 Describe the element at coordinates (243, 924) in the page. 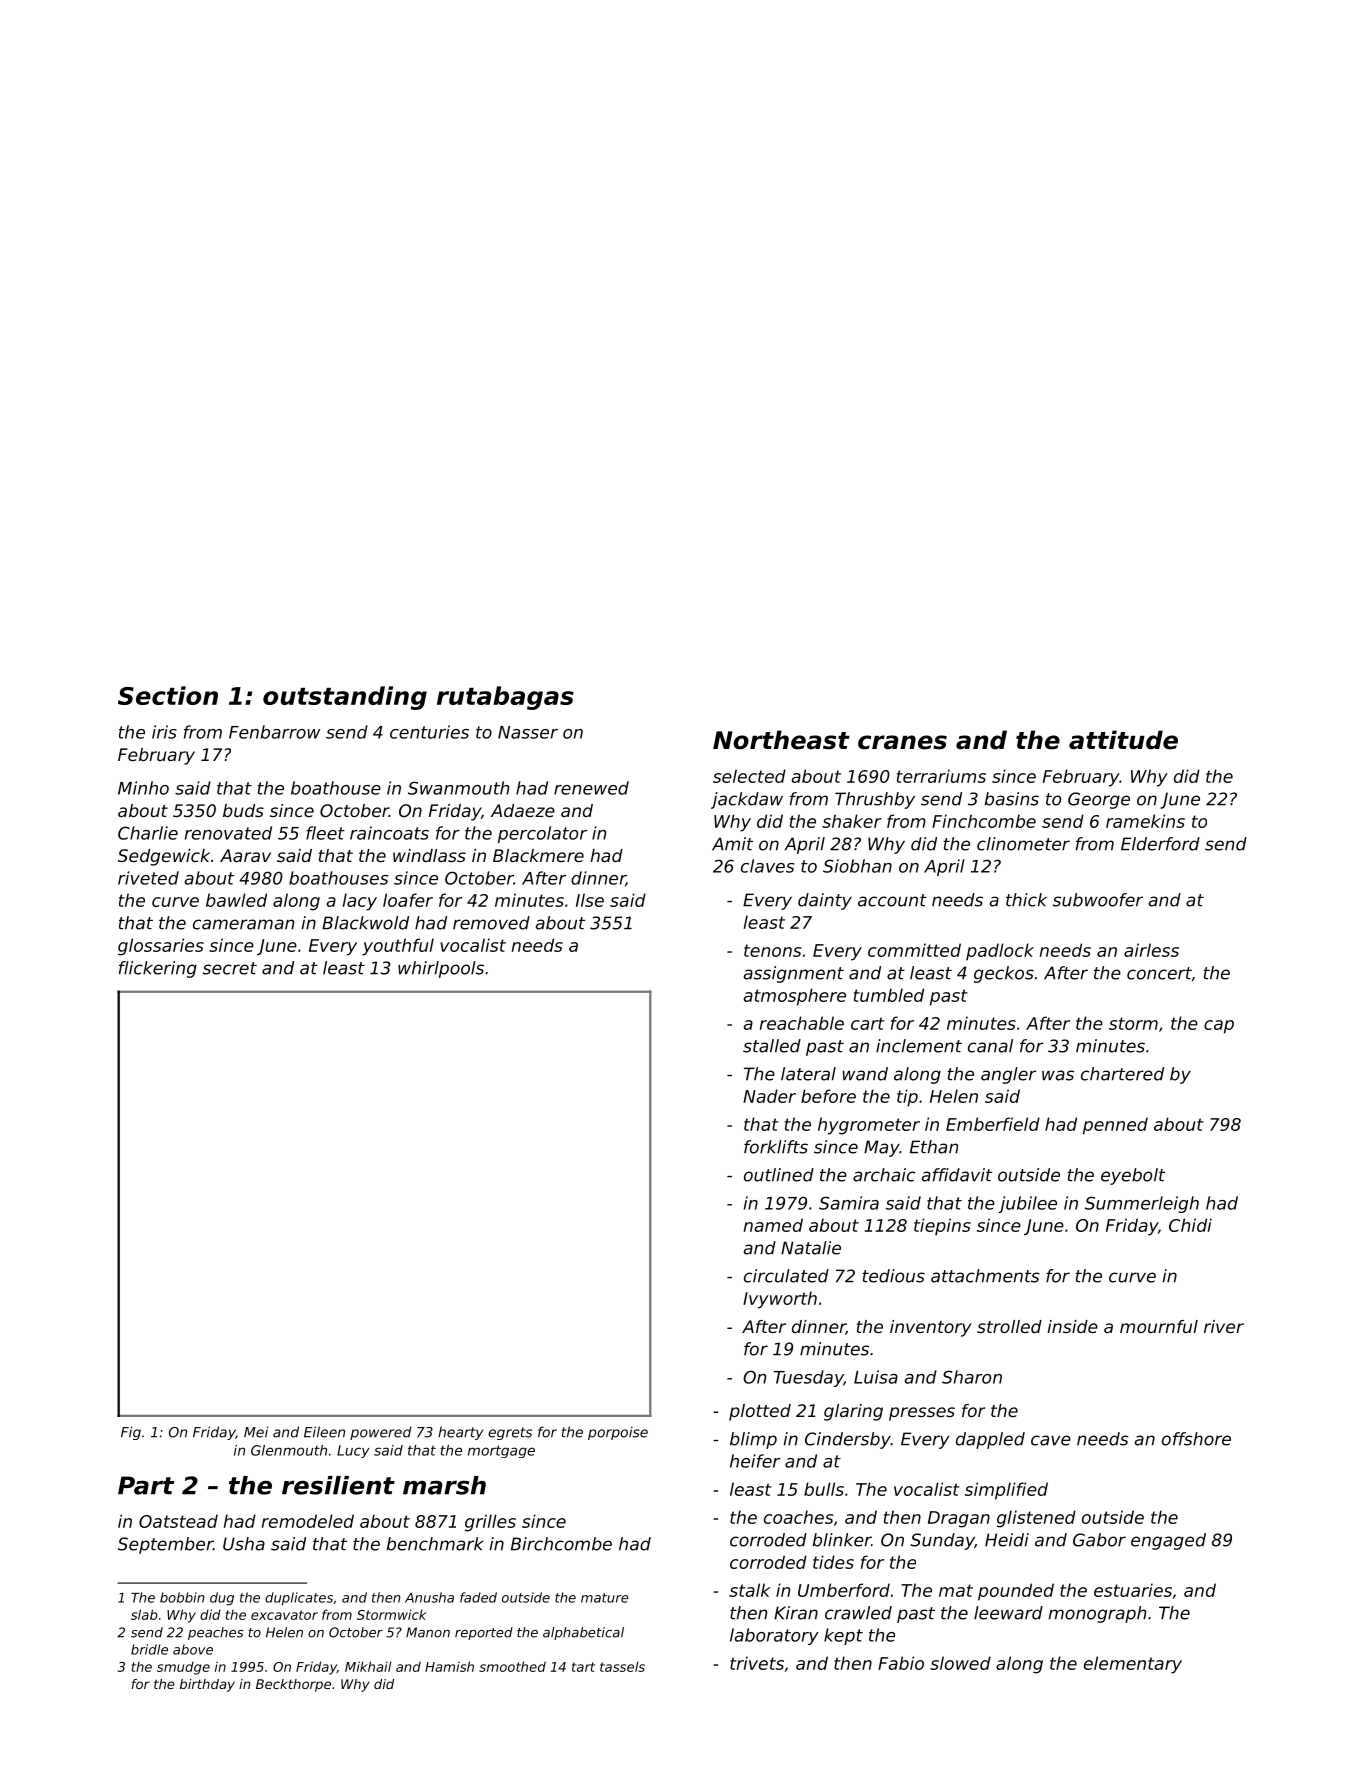

I see `cameraman` at that location.
